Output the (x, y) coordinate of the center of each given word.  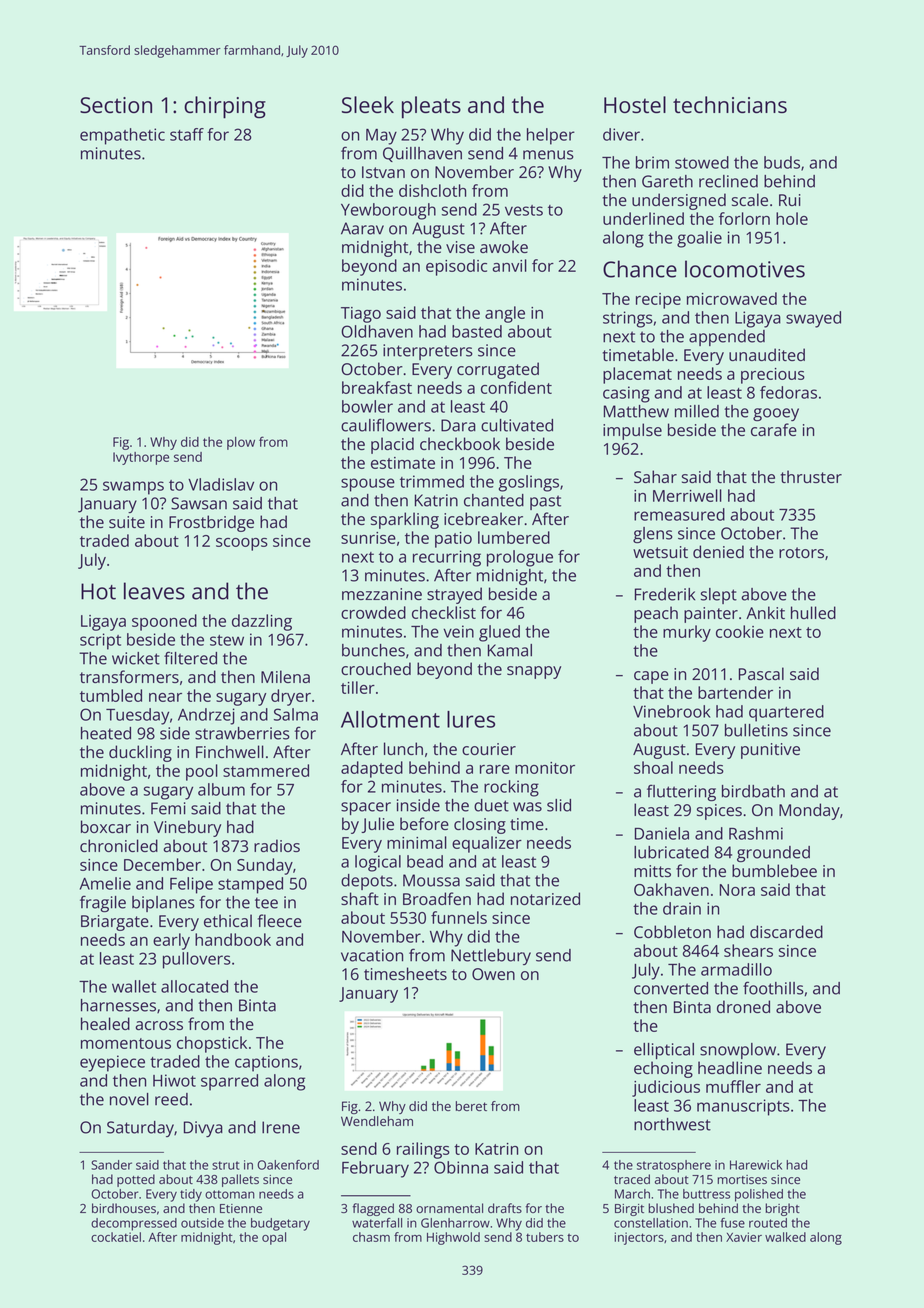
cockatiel (116, 1237)
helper (551, 136)
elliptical (664, 1051)
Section (116, 105)
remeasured (679, 514)
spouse (368, 485)
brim (652, 162)
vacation (372, 955)
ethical (228, 920)
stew (227, 640)
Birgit (629, 1210)
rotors (801, 552)
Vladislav (221, 484)
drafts (505, 1208)
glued (499, 633)
